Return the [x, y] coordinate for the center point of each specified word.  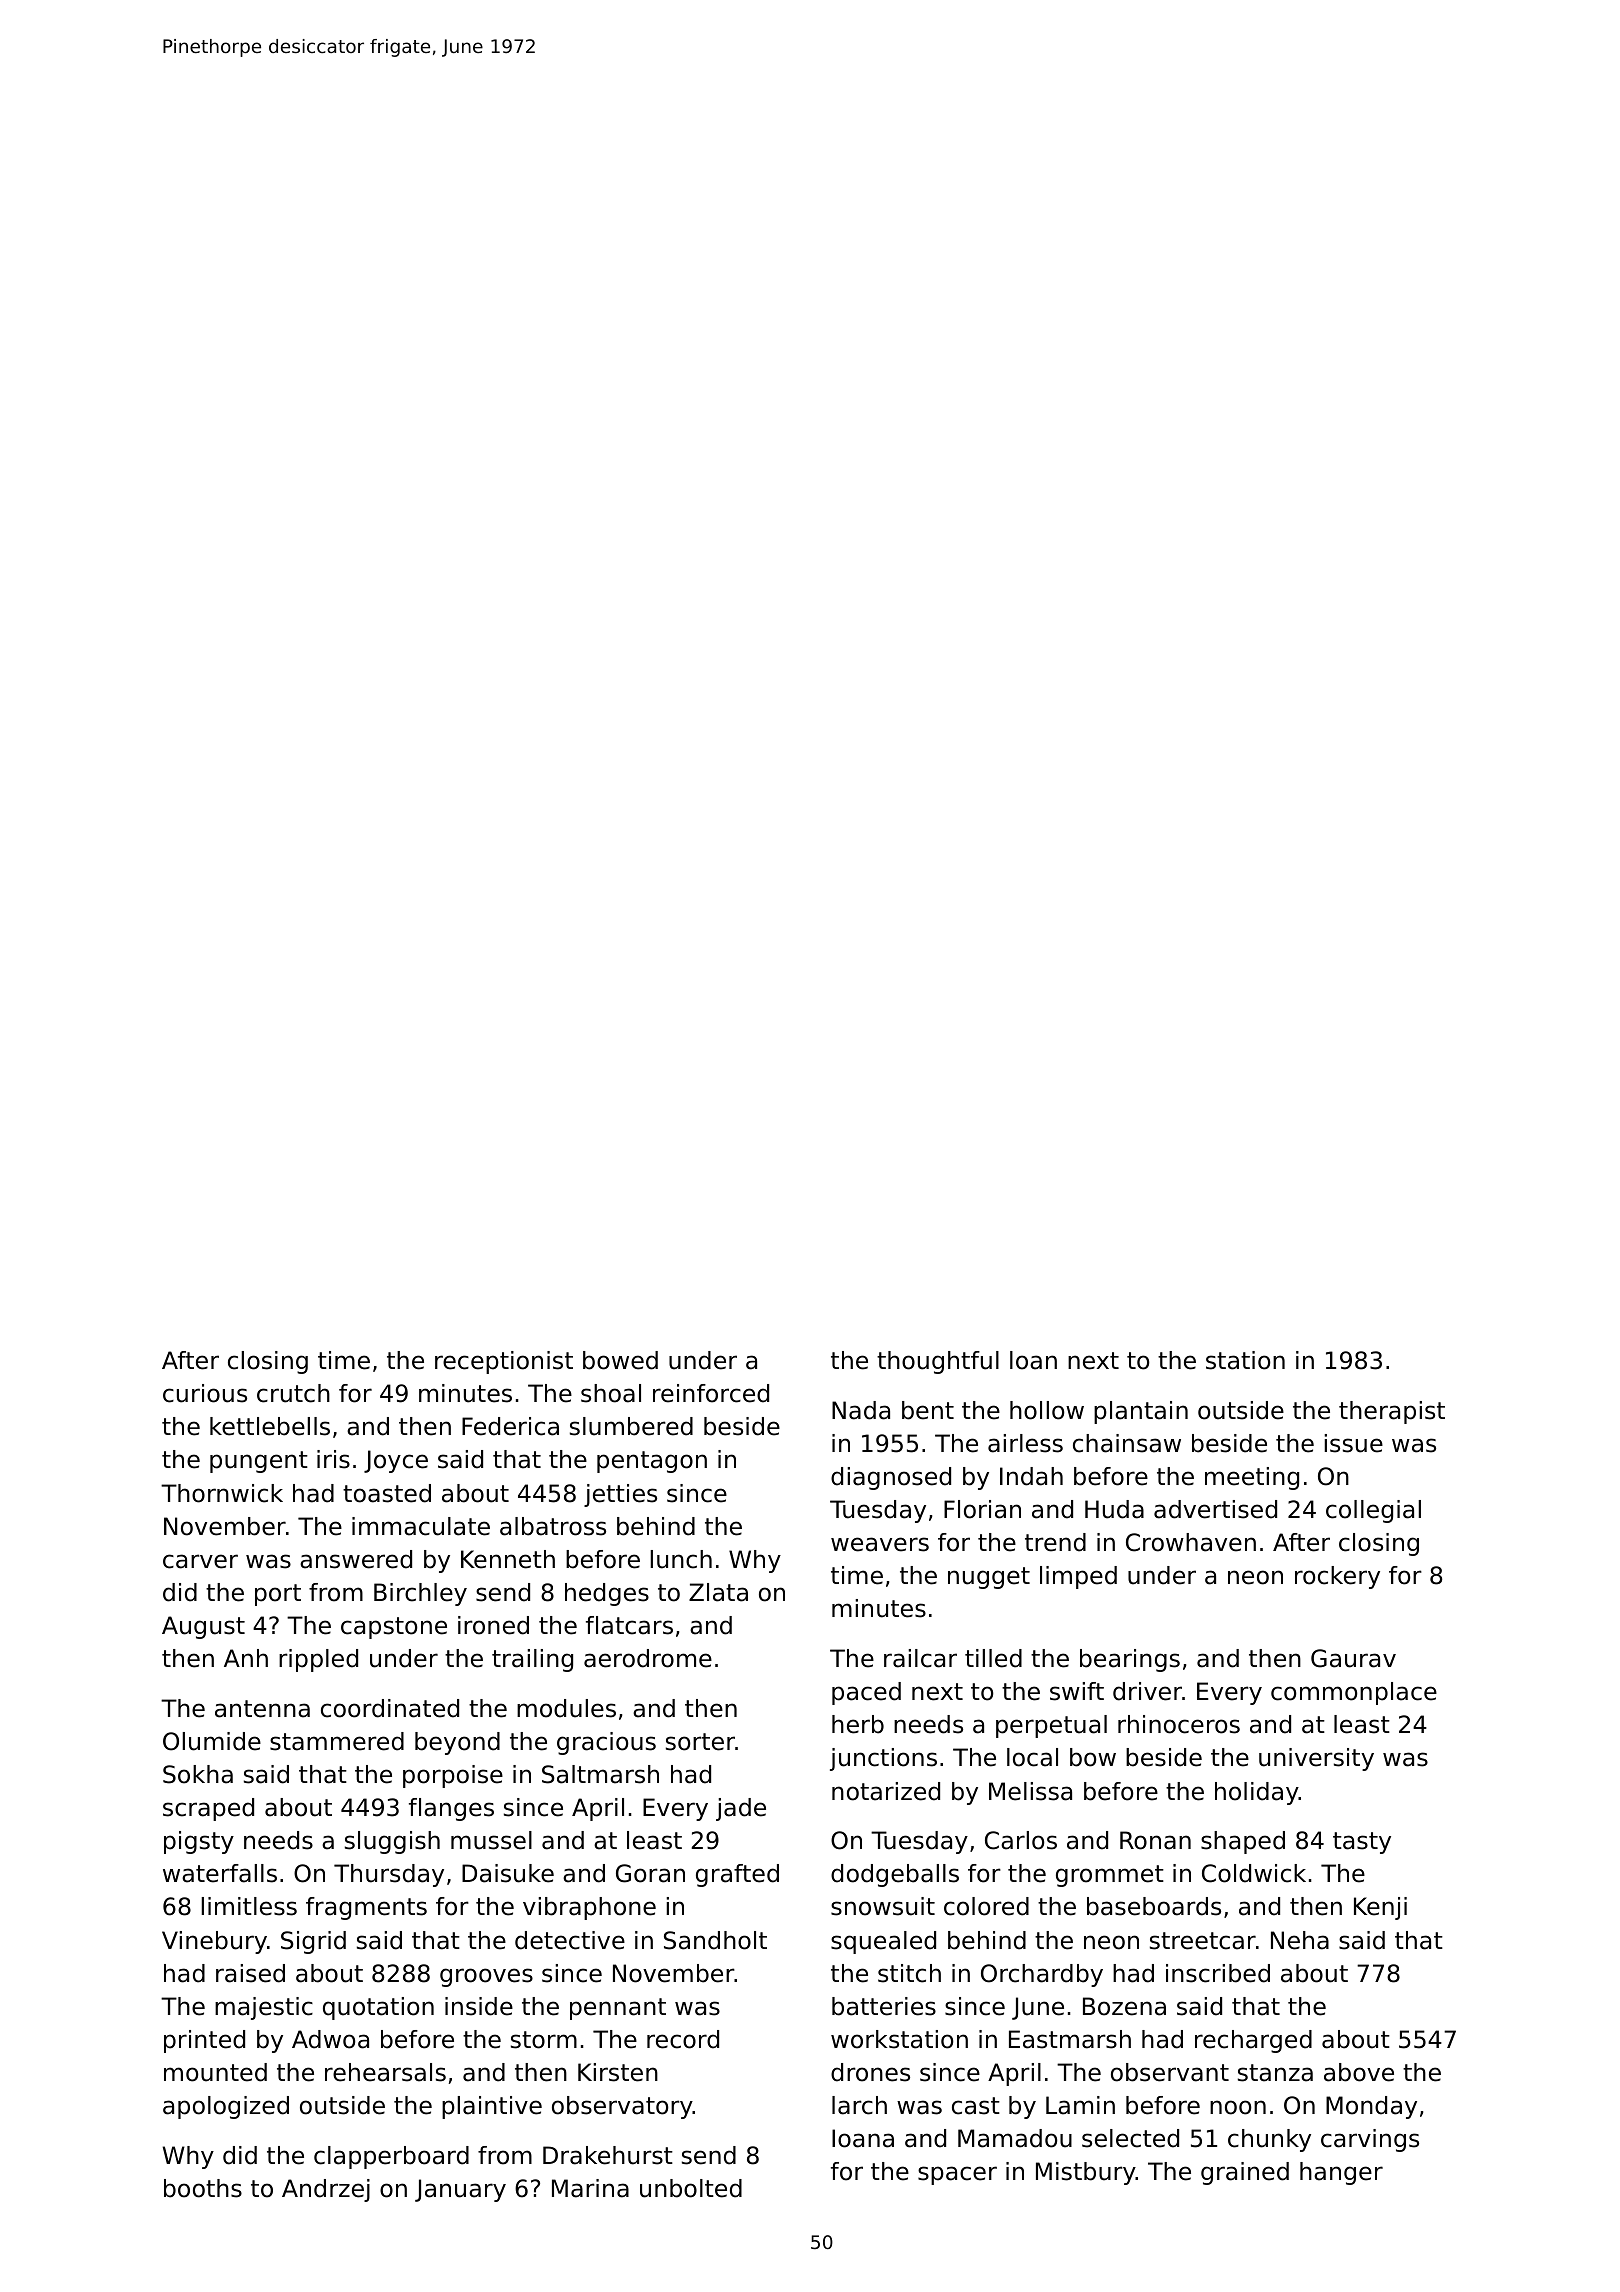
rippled [318, 1660]
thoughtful [938, 1362]
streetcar [1203, 1941]
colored [986, 1906]
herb [858, 1724]
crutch [293, 1393]
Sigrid [313, 1942]
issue [1353, 1443]
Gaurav [1353, 1658]
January [460, 2190]
